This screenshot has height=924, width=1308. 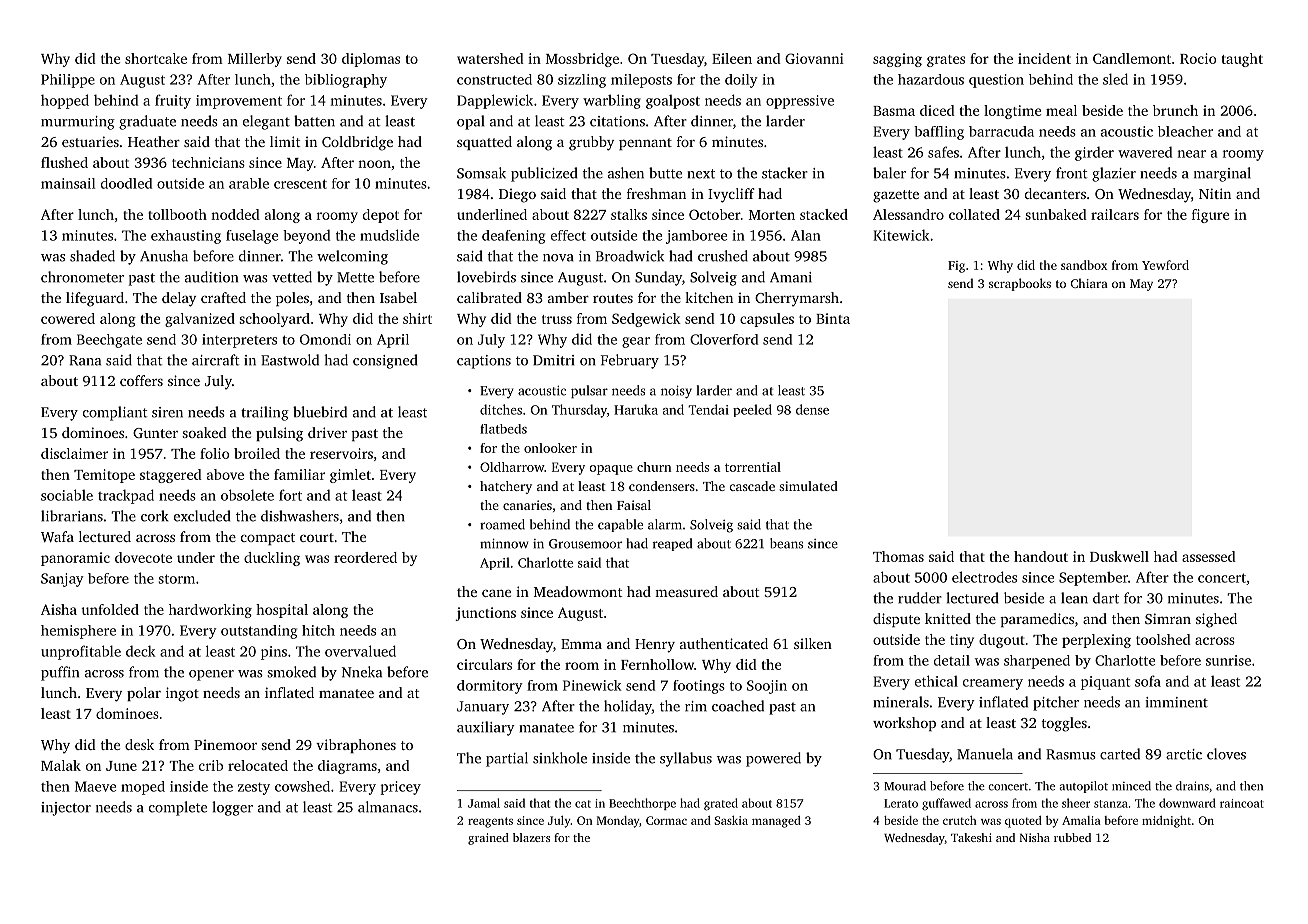 What do you see at coordinates (352, 257) in the screenshot?
I see `welcoming` at bounding box center [352, 257].
